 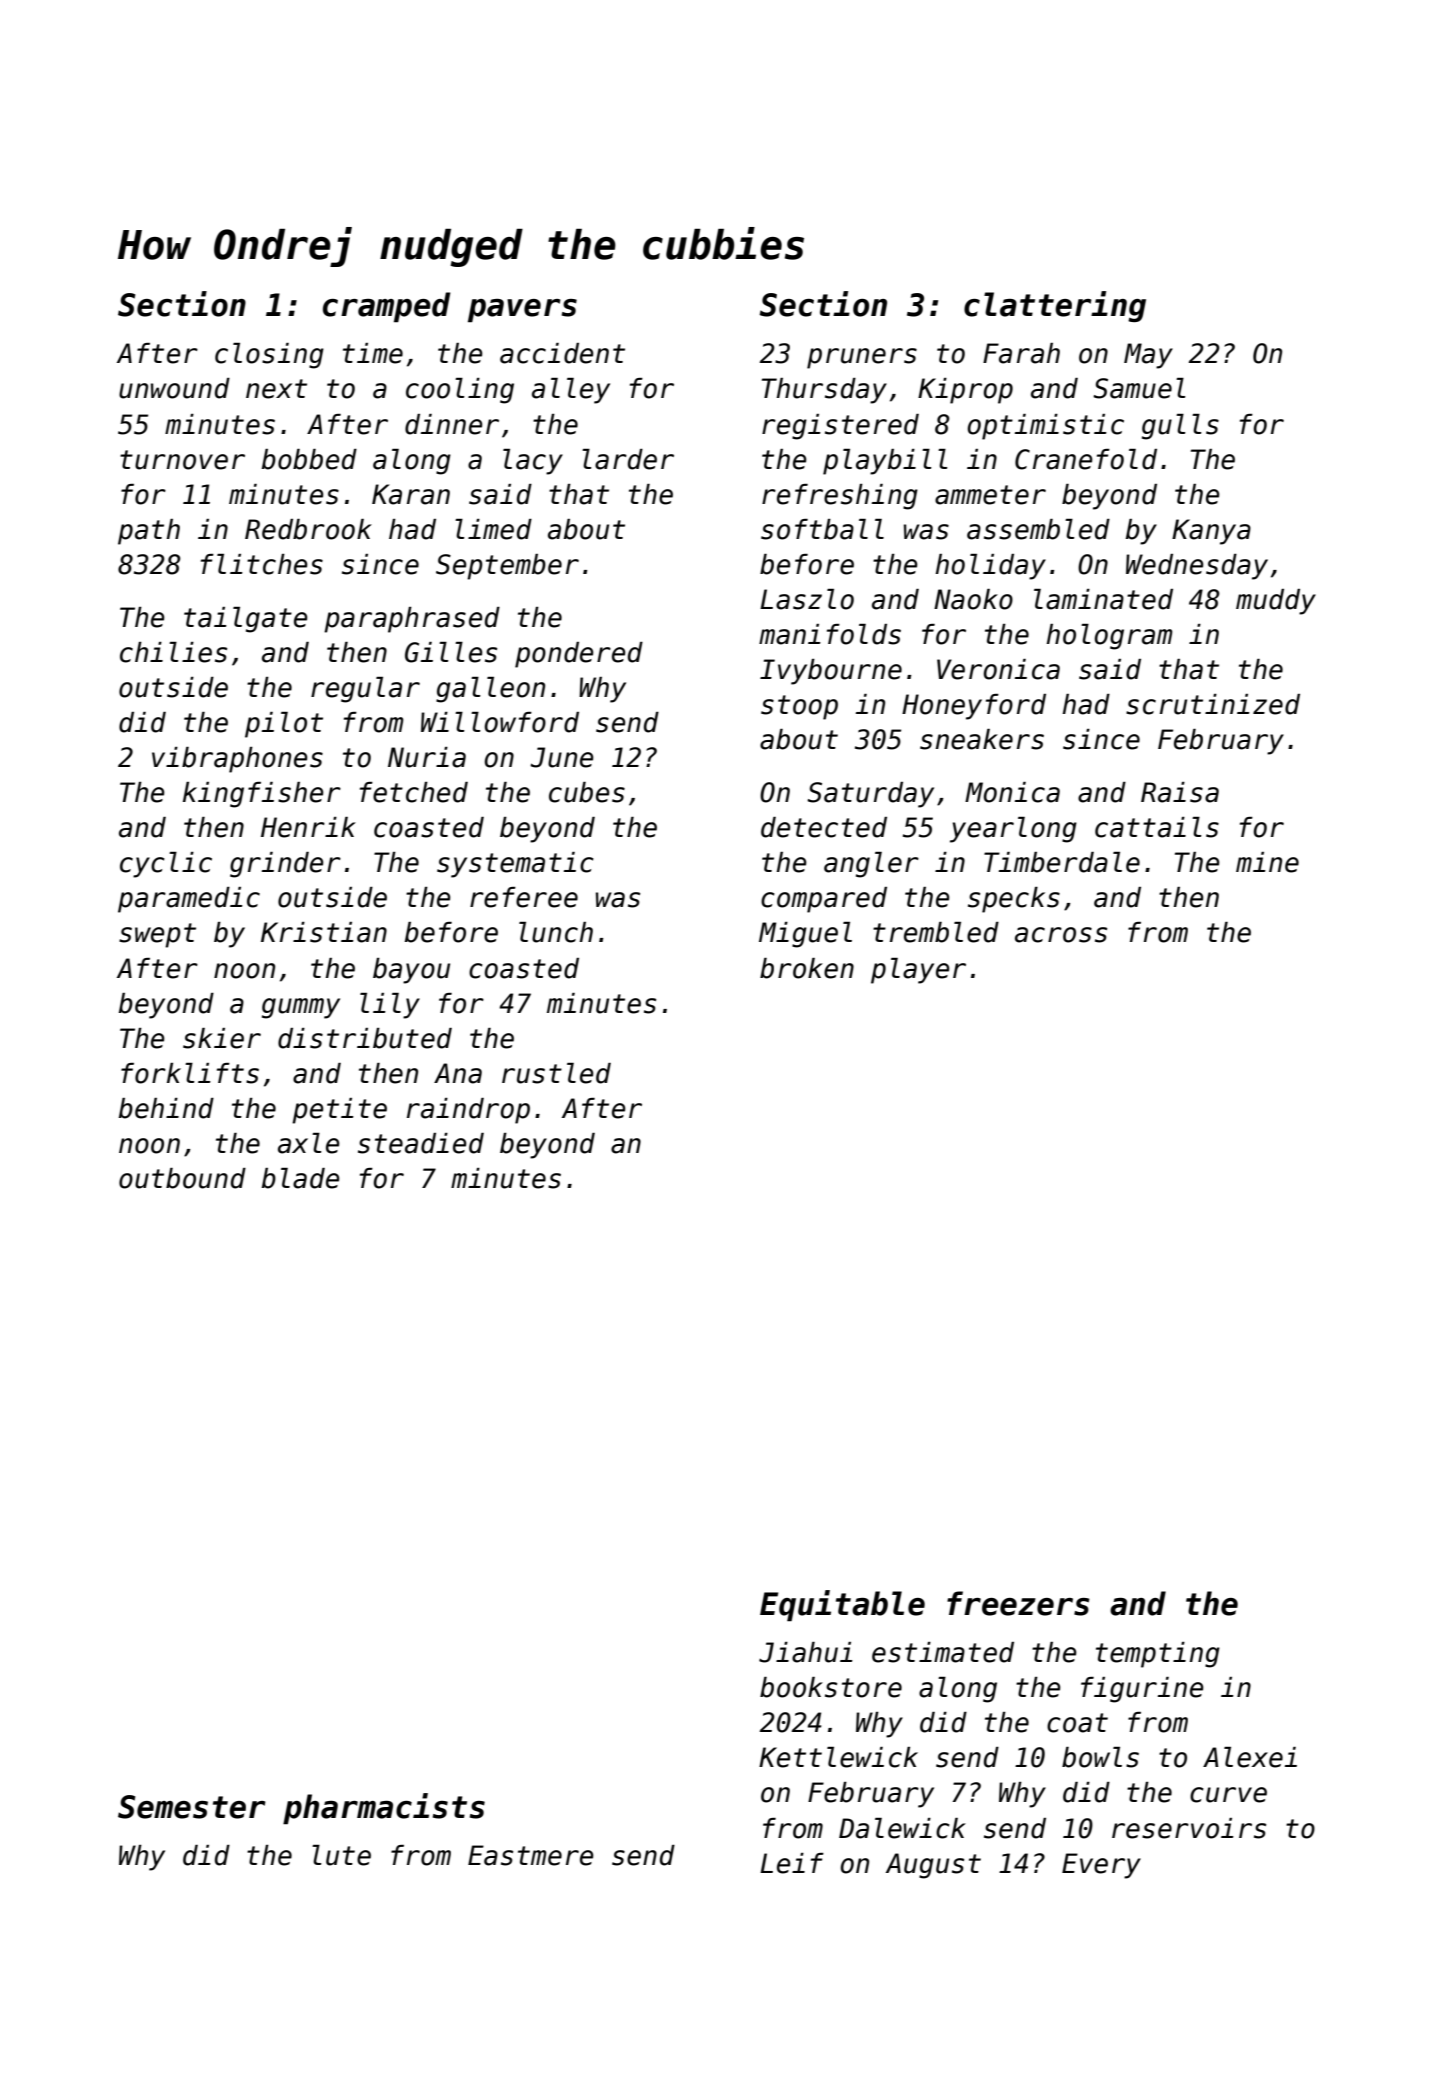 I want to click on mine, so click(x=1267, y=862).
